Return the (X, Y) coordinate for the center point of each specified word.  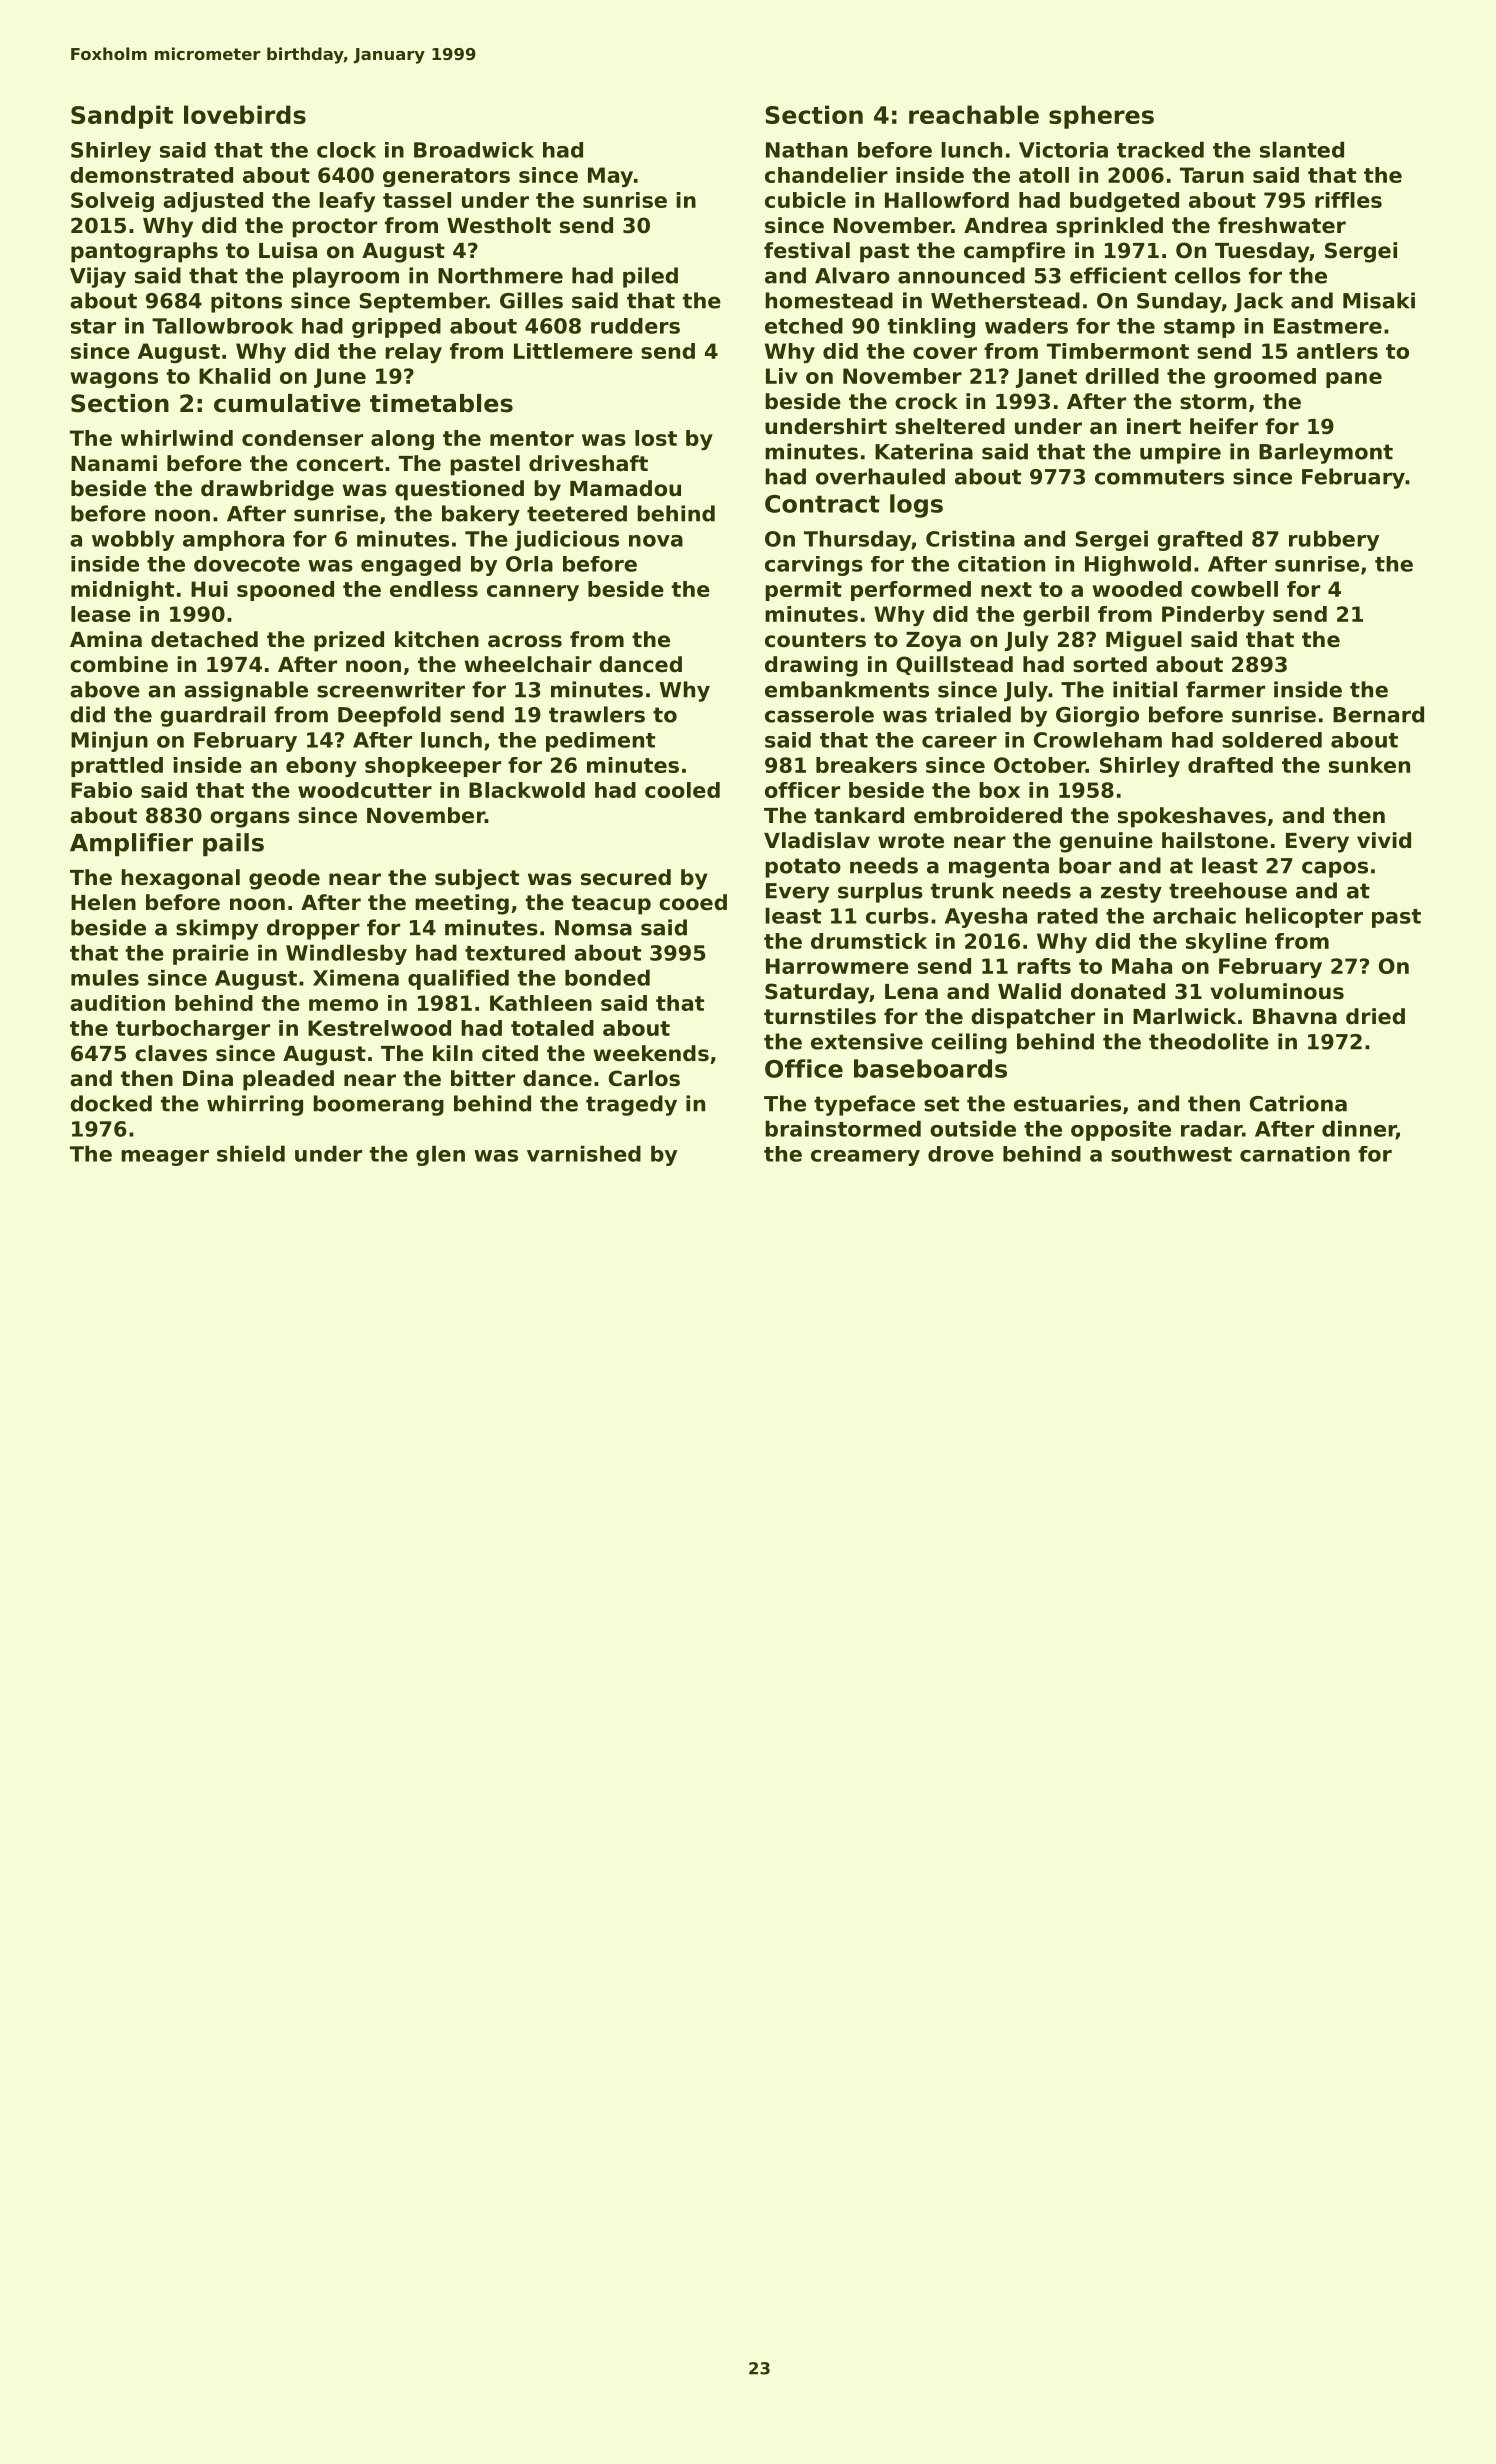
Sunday (1179, 302)
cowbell (1234, 589)
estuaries (1067, 1103)
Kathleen (541, 1003)
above (105, 689)
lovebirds (245, 114)
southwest (1171, 1154)
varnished (584, 1153)
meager (165, 1158)
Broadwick (474, 150)
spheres (1101, 117)
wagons (114, 380)
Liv (782, 376)
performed (911, 591)
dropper (313, 929)
